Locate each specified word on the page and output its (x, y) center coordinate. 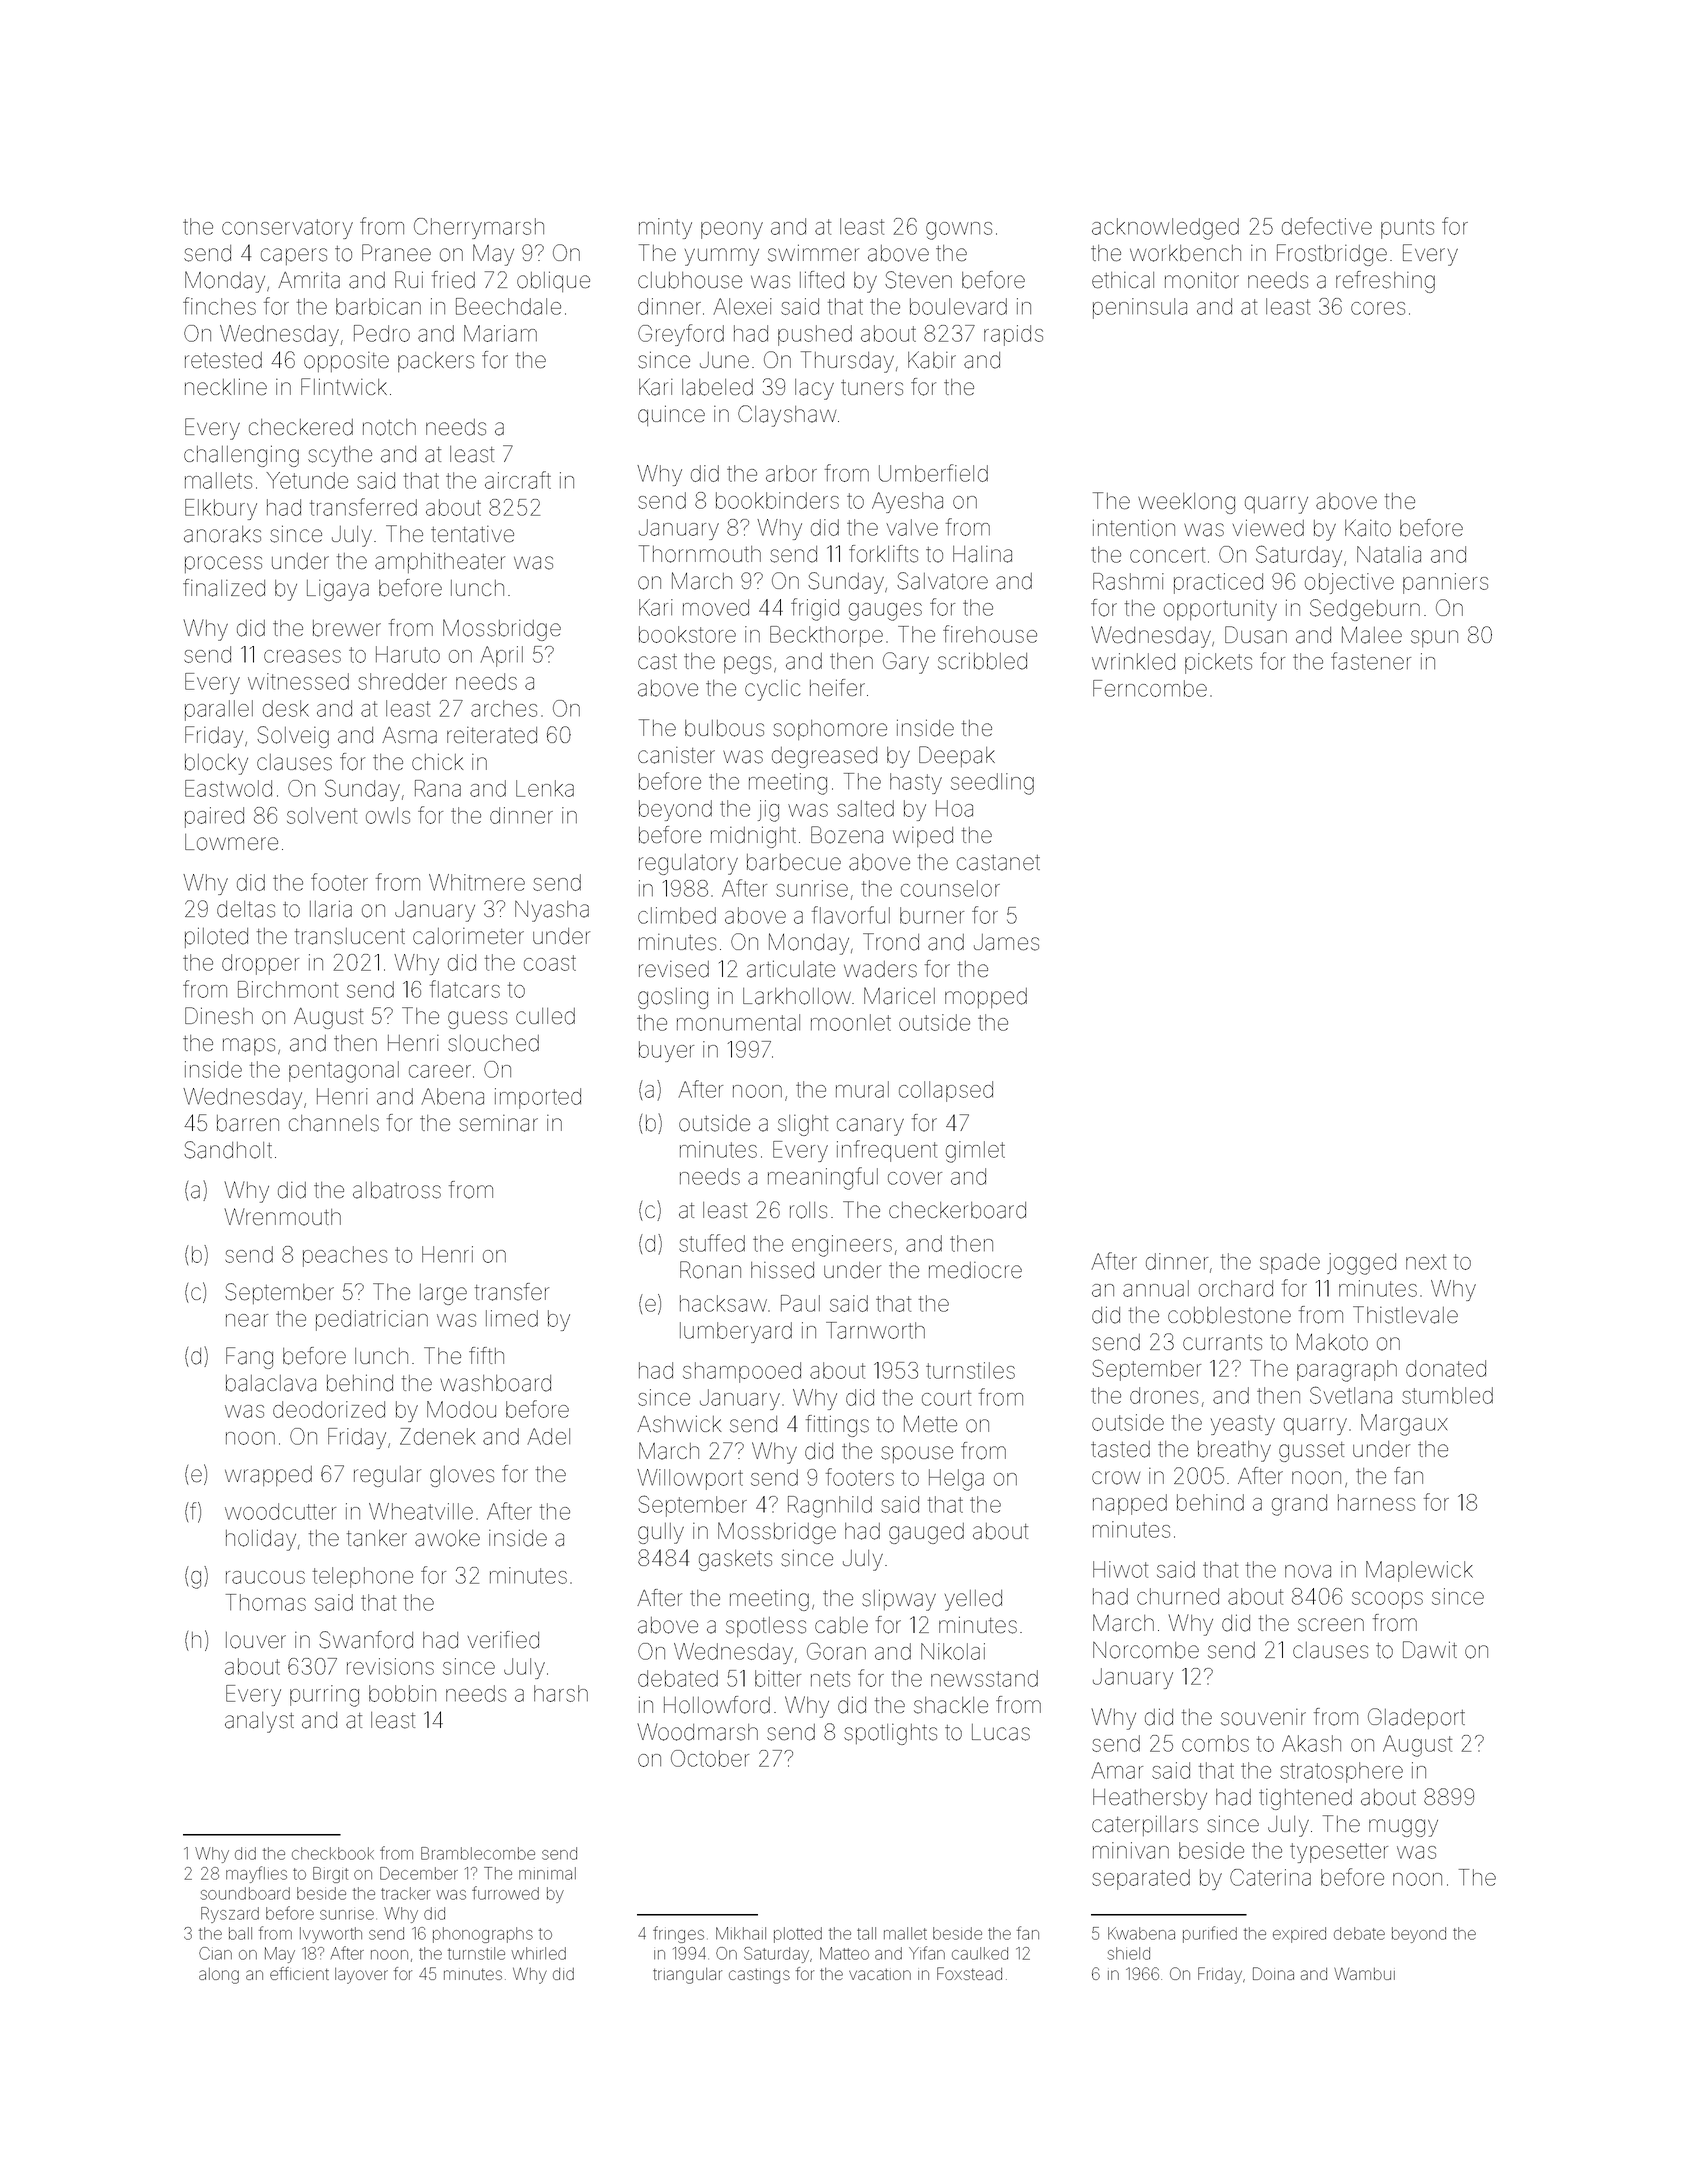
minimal (547, 1873)
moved (716, 607)
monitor (1202, 280)
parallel (219, 710)
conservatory (287, 229)
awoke (447, 1538)
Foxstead (969, 1973)
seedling (992, 784)
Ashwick (679, 1424)
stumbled (1447, 1395)
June (724, 360)
